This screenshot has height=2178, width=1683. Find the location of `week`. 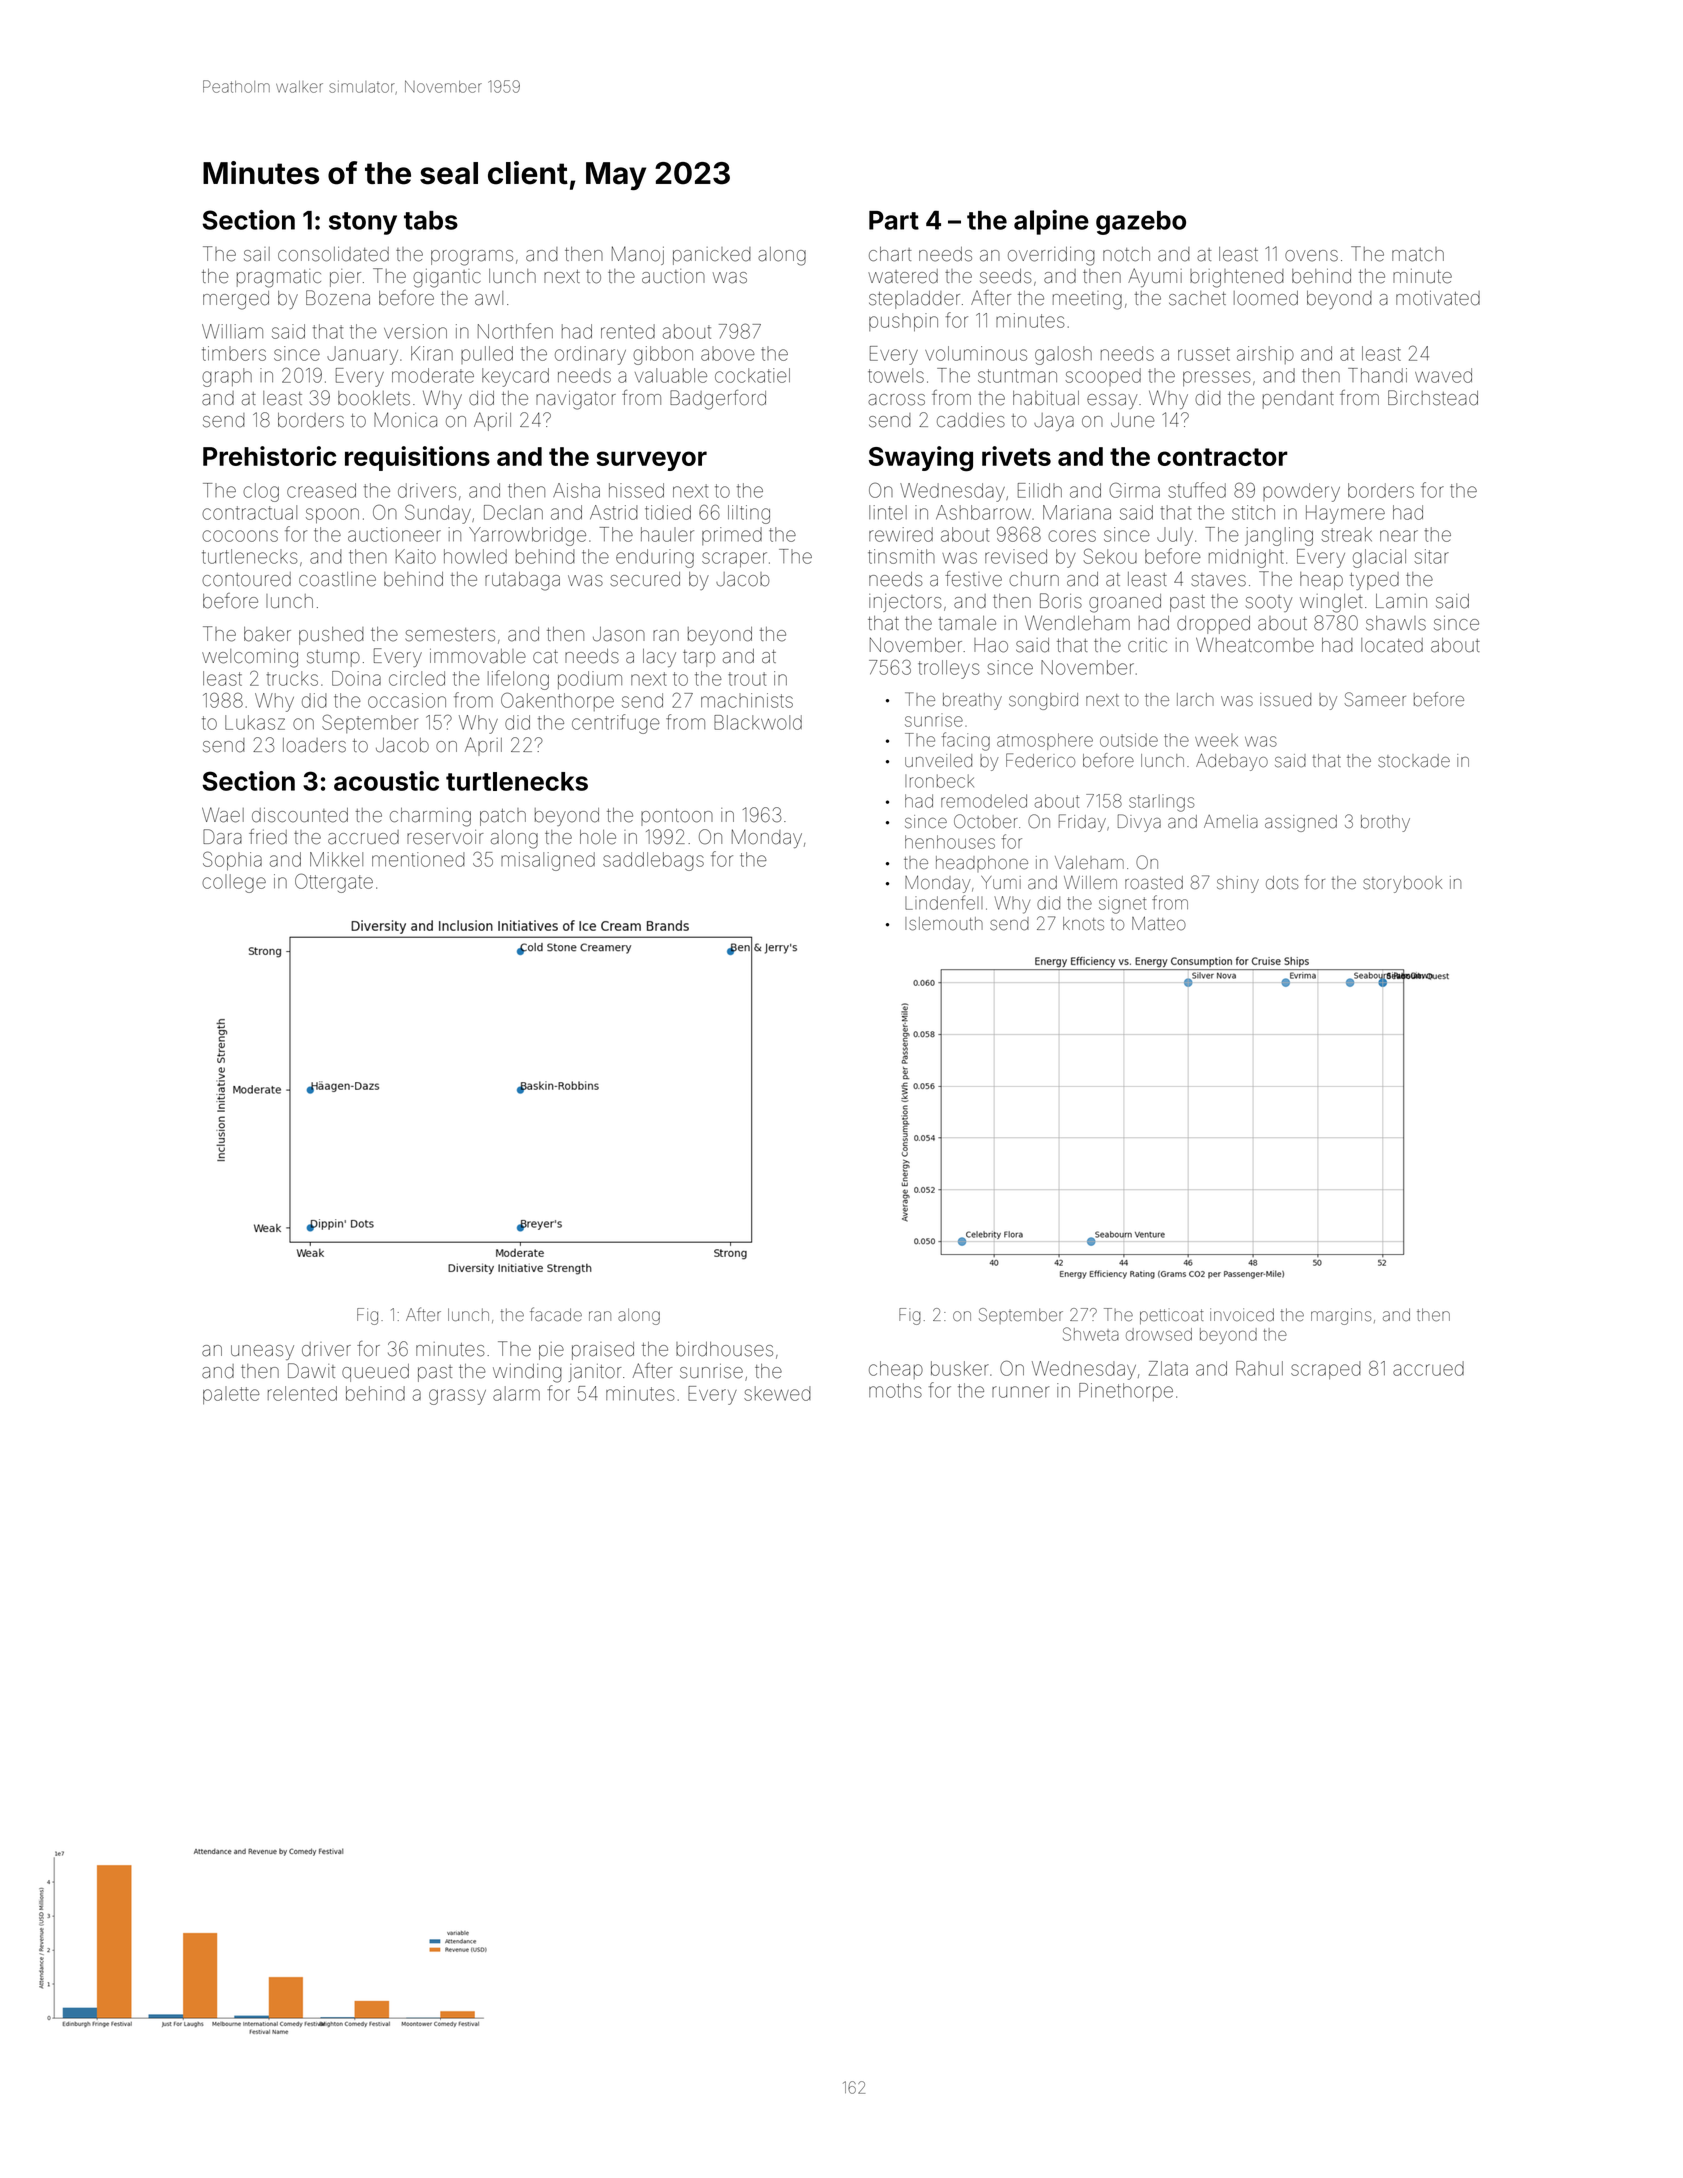

week is located at coordinates (1216, 740).
